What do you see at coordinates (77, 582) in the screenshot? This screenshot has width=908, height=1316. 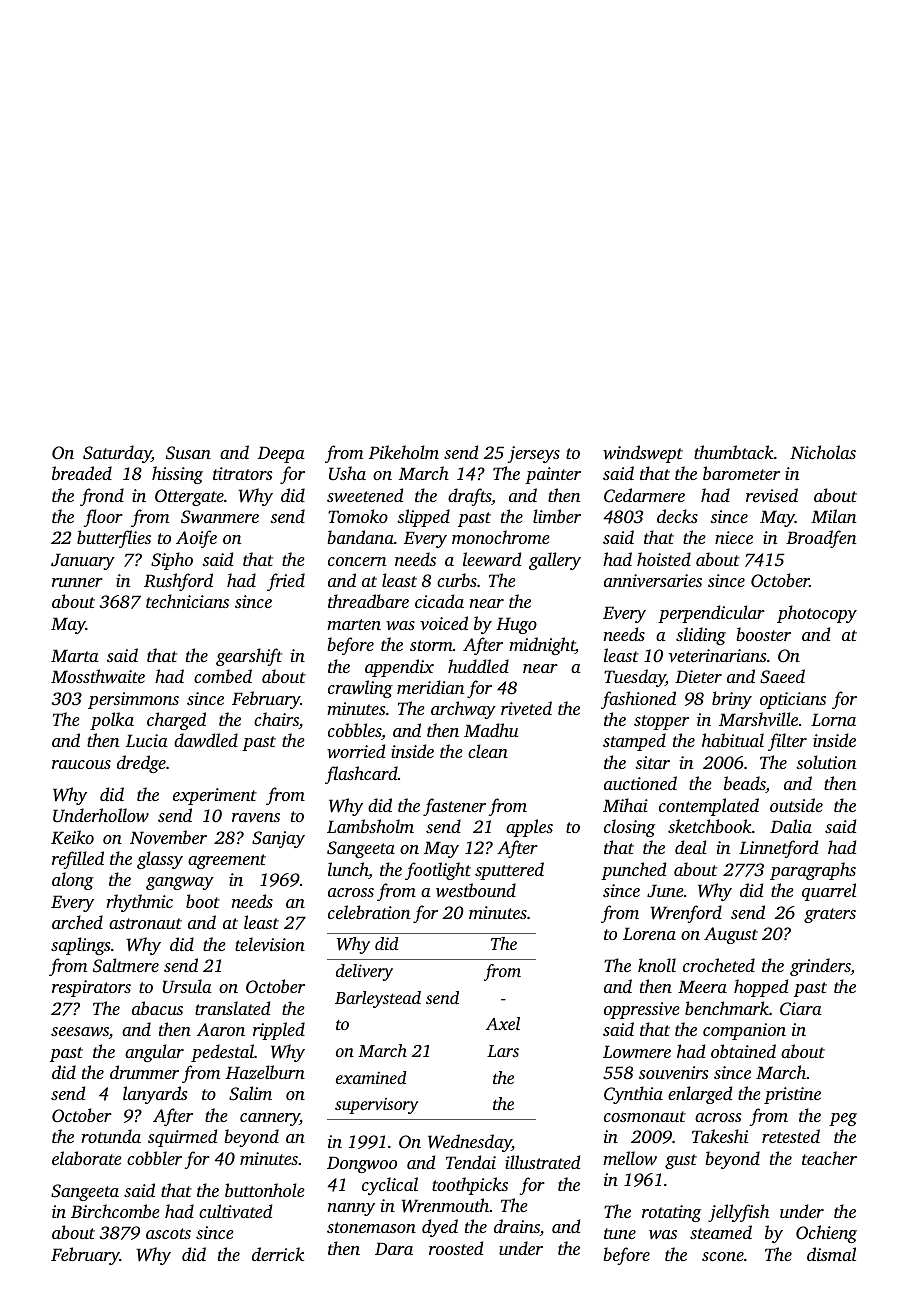 I see `runner` at bounding box center [77, 582].
